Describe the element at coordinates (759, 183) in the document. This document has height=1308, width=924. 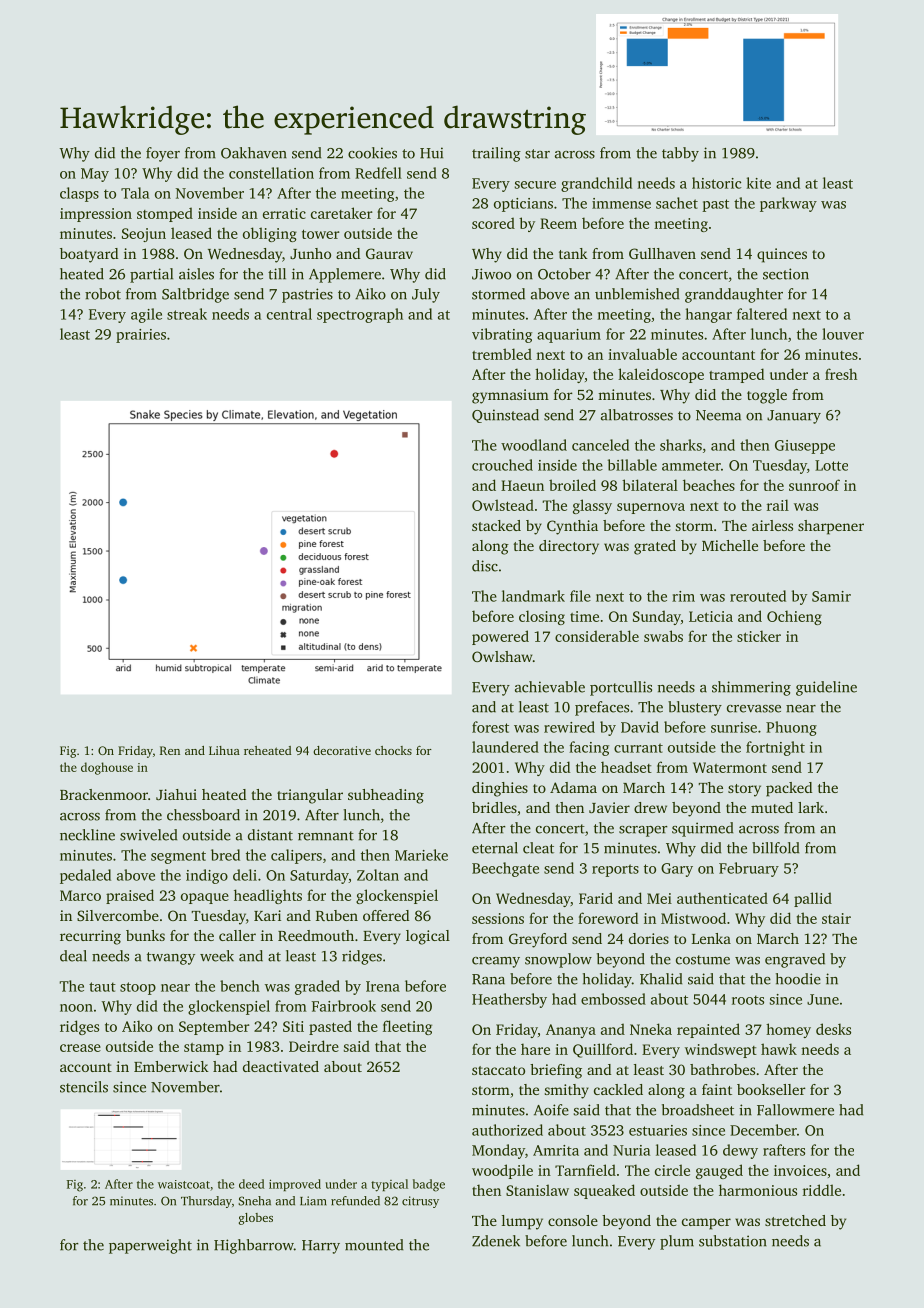
I see `kite` at that location.
